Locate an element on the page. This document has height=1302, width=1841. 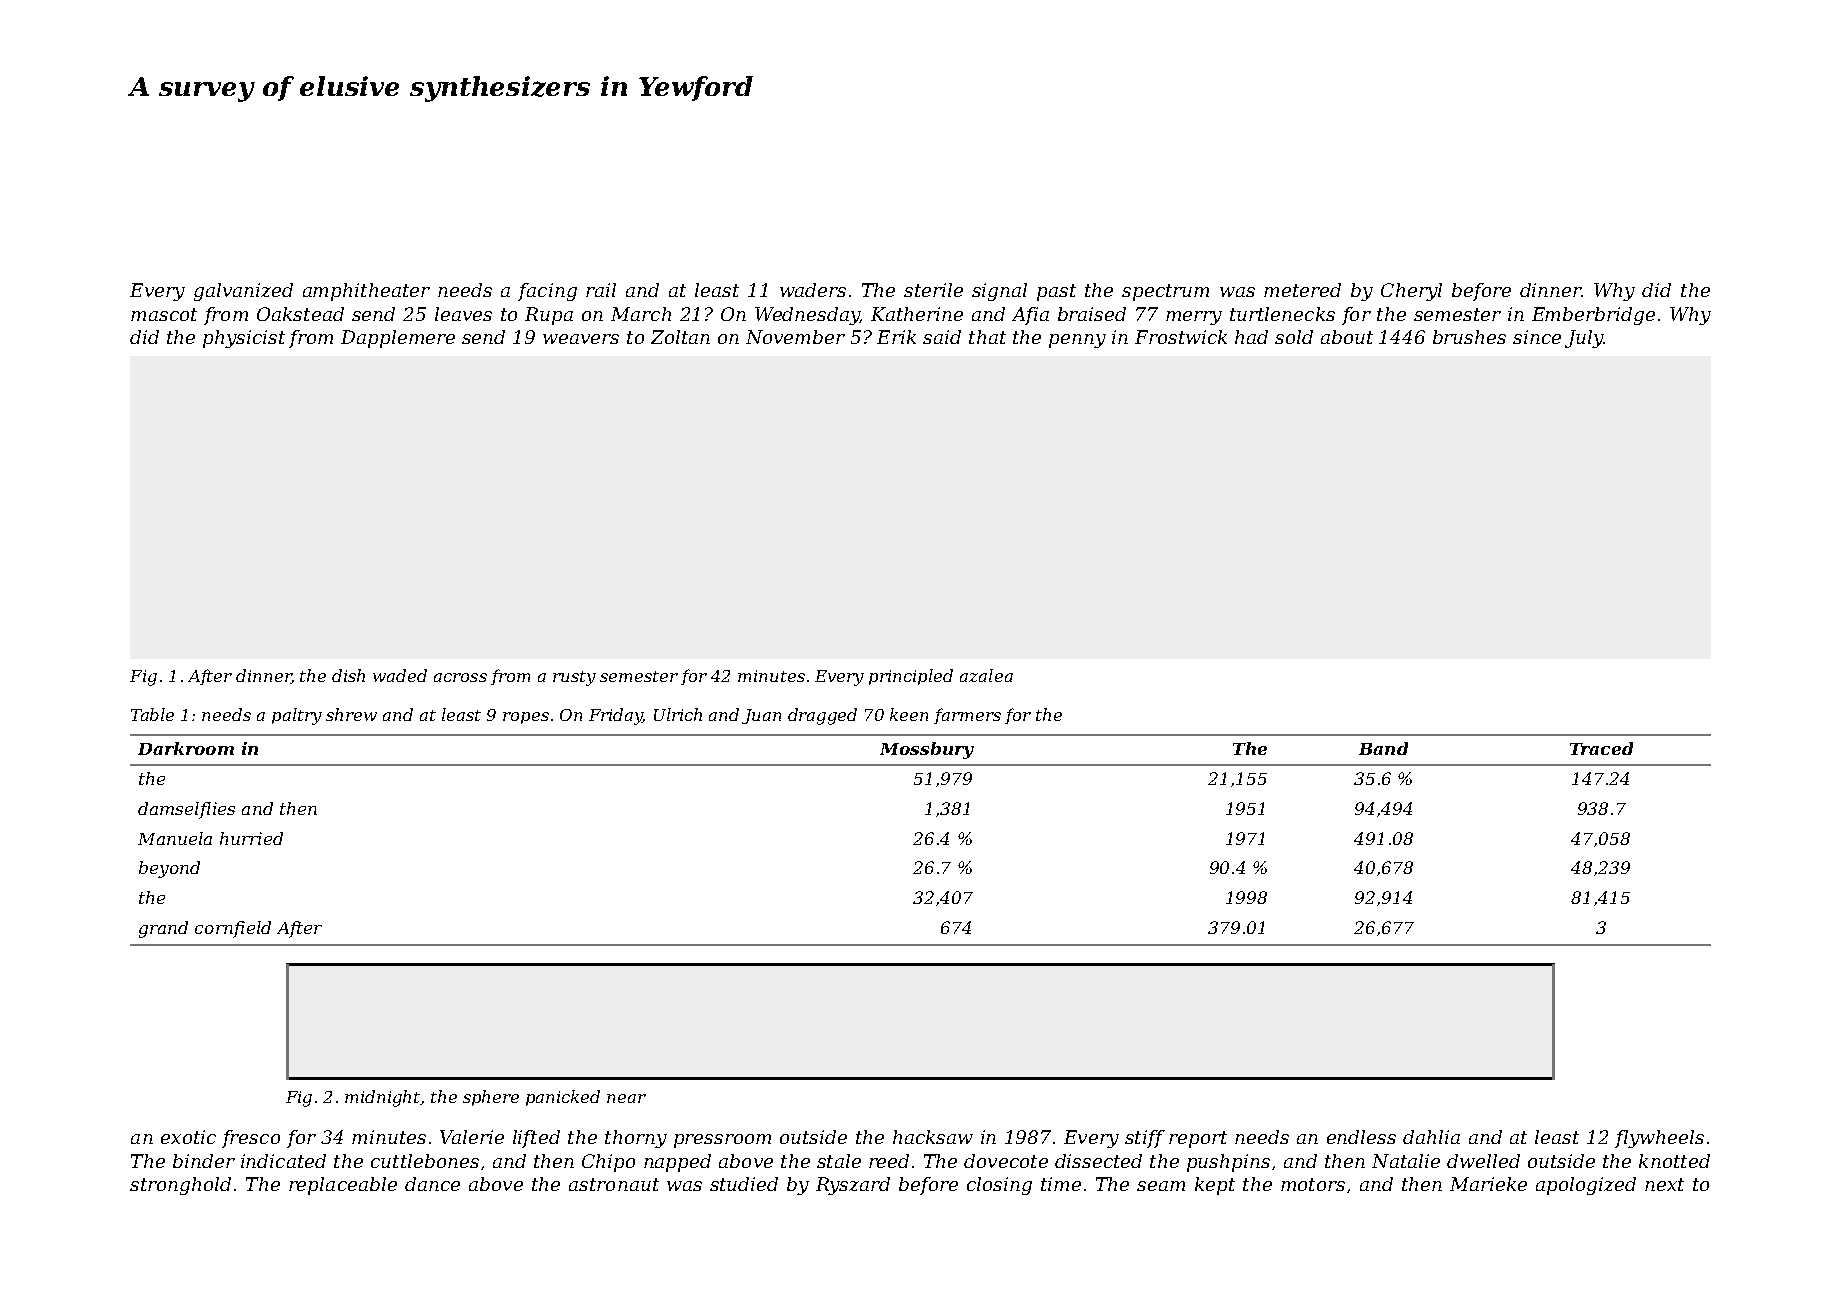
principled is located at coordinates (911, 677).
